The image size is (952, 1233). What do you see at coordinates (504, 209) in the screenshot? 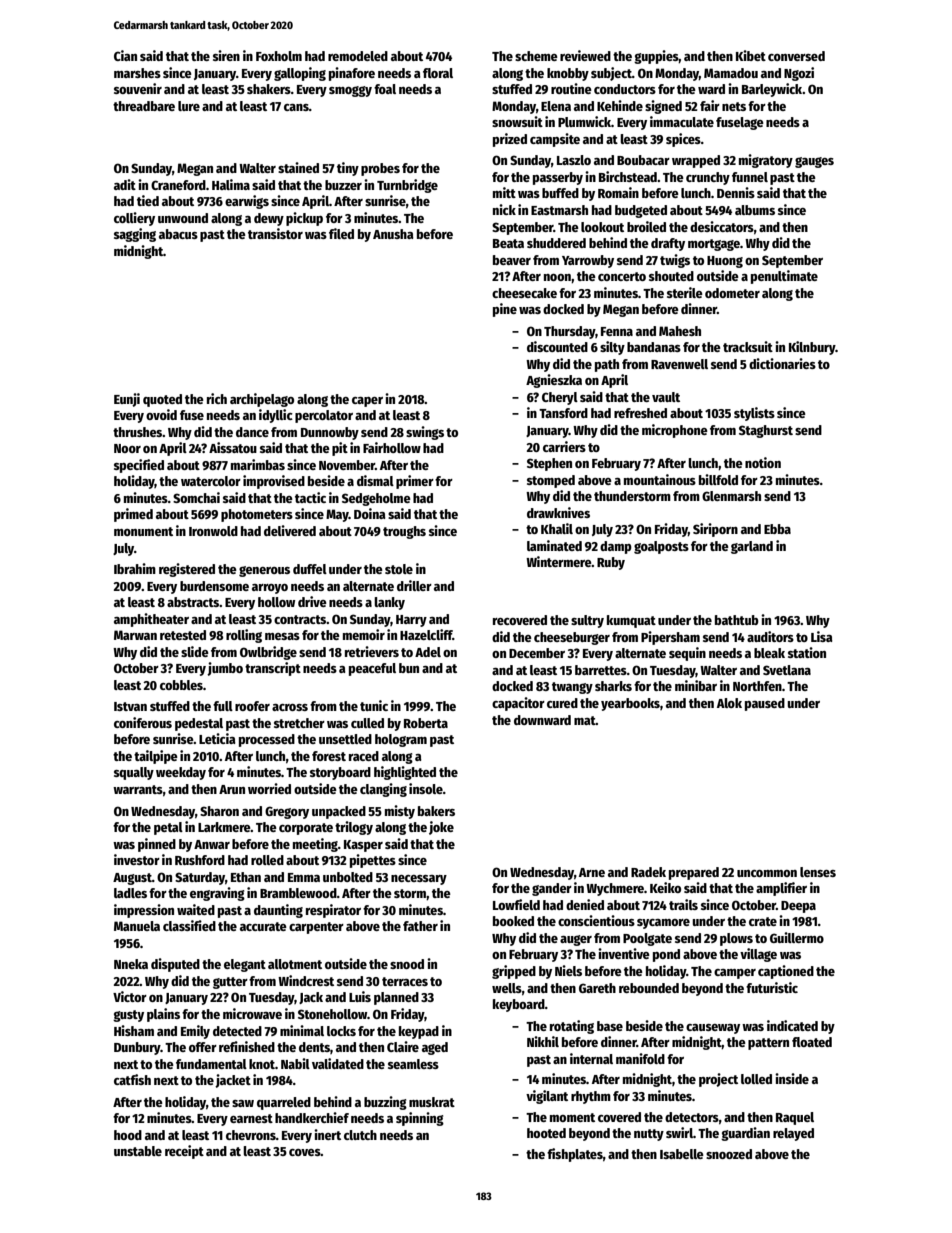
I see `nick` at bounding box center [504, 209].
